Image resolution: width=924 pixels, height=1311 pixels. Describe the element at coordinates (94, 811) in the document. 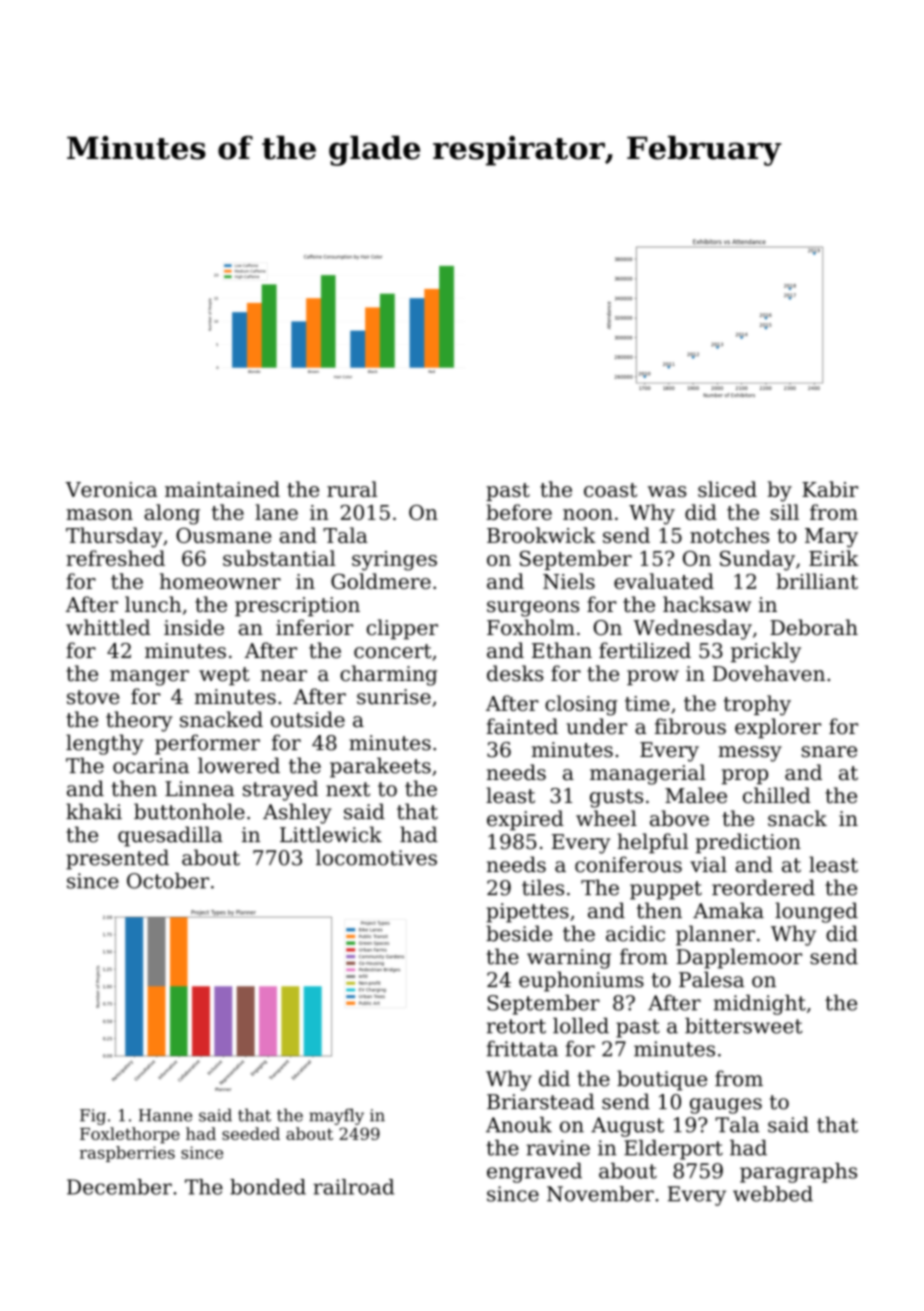

I see `khaki` at that location.
